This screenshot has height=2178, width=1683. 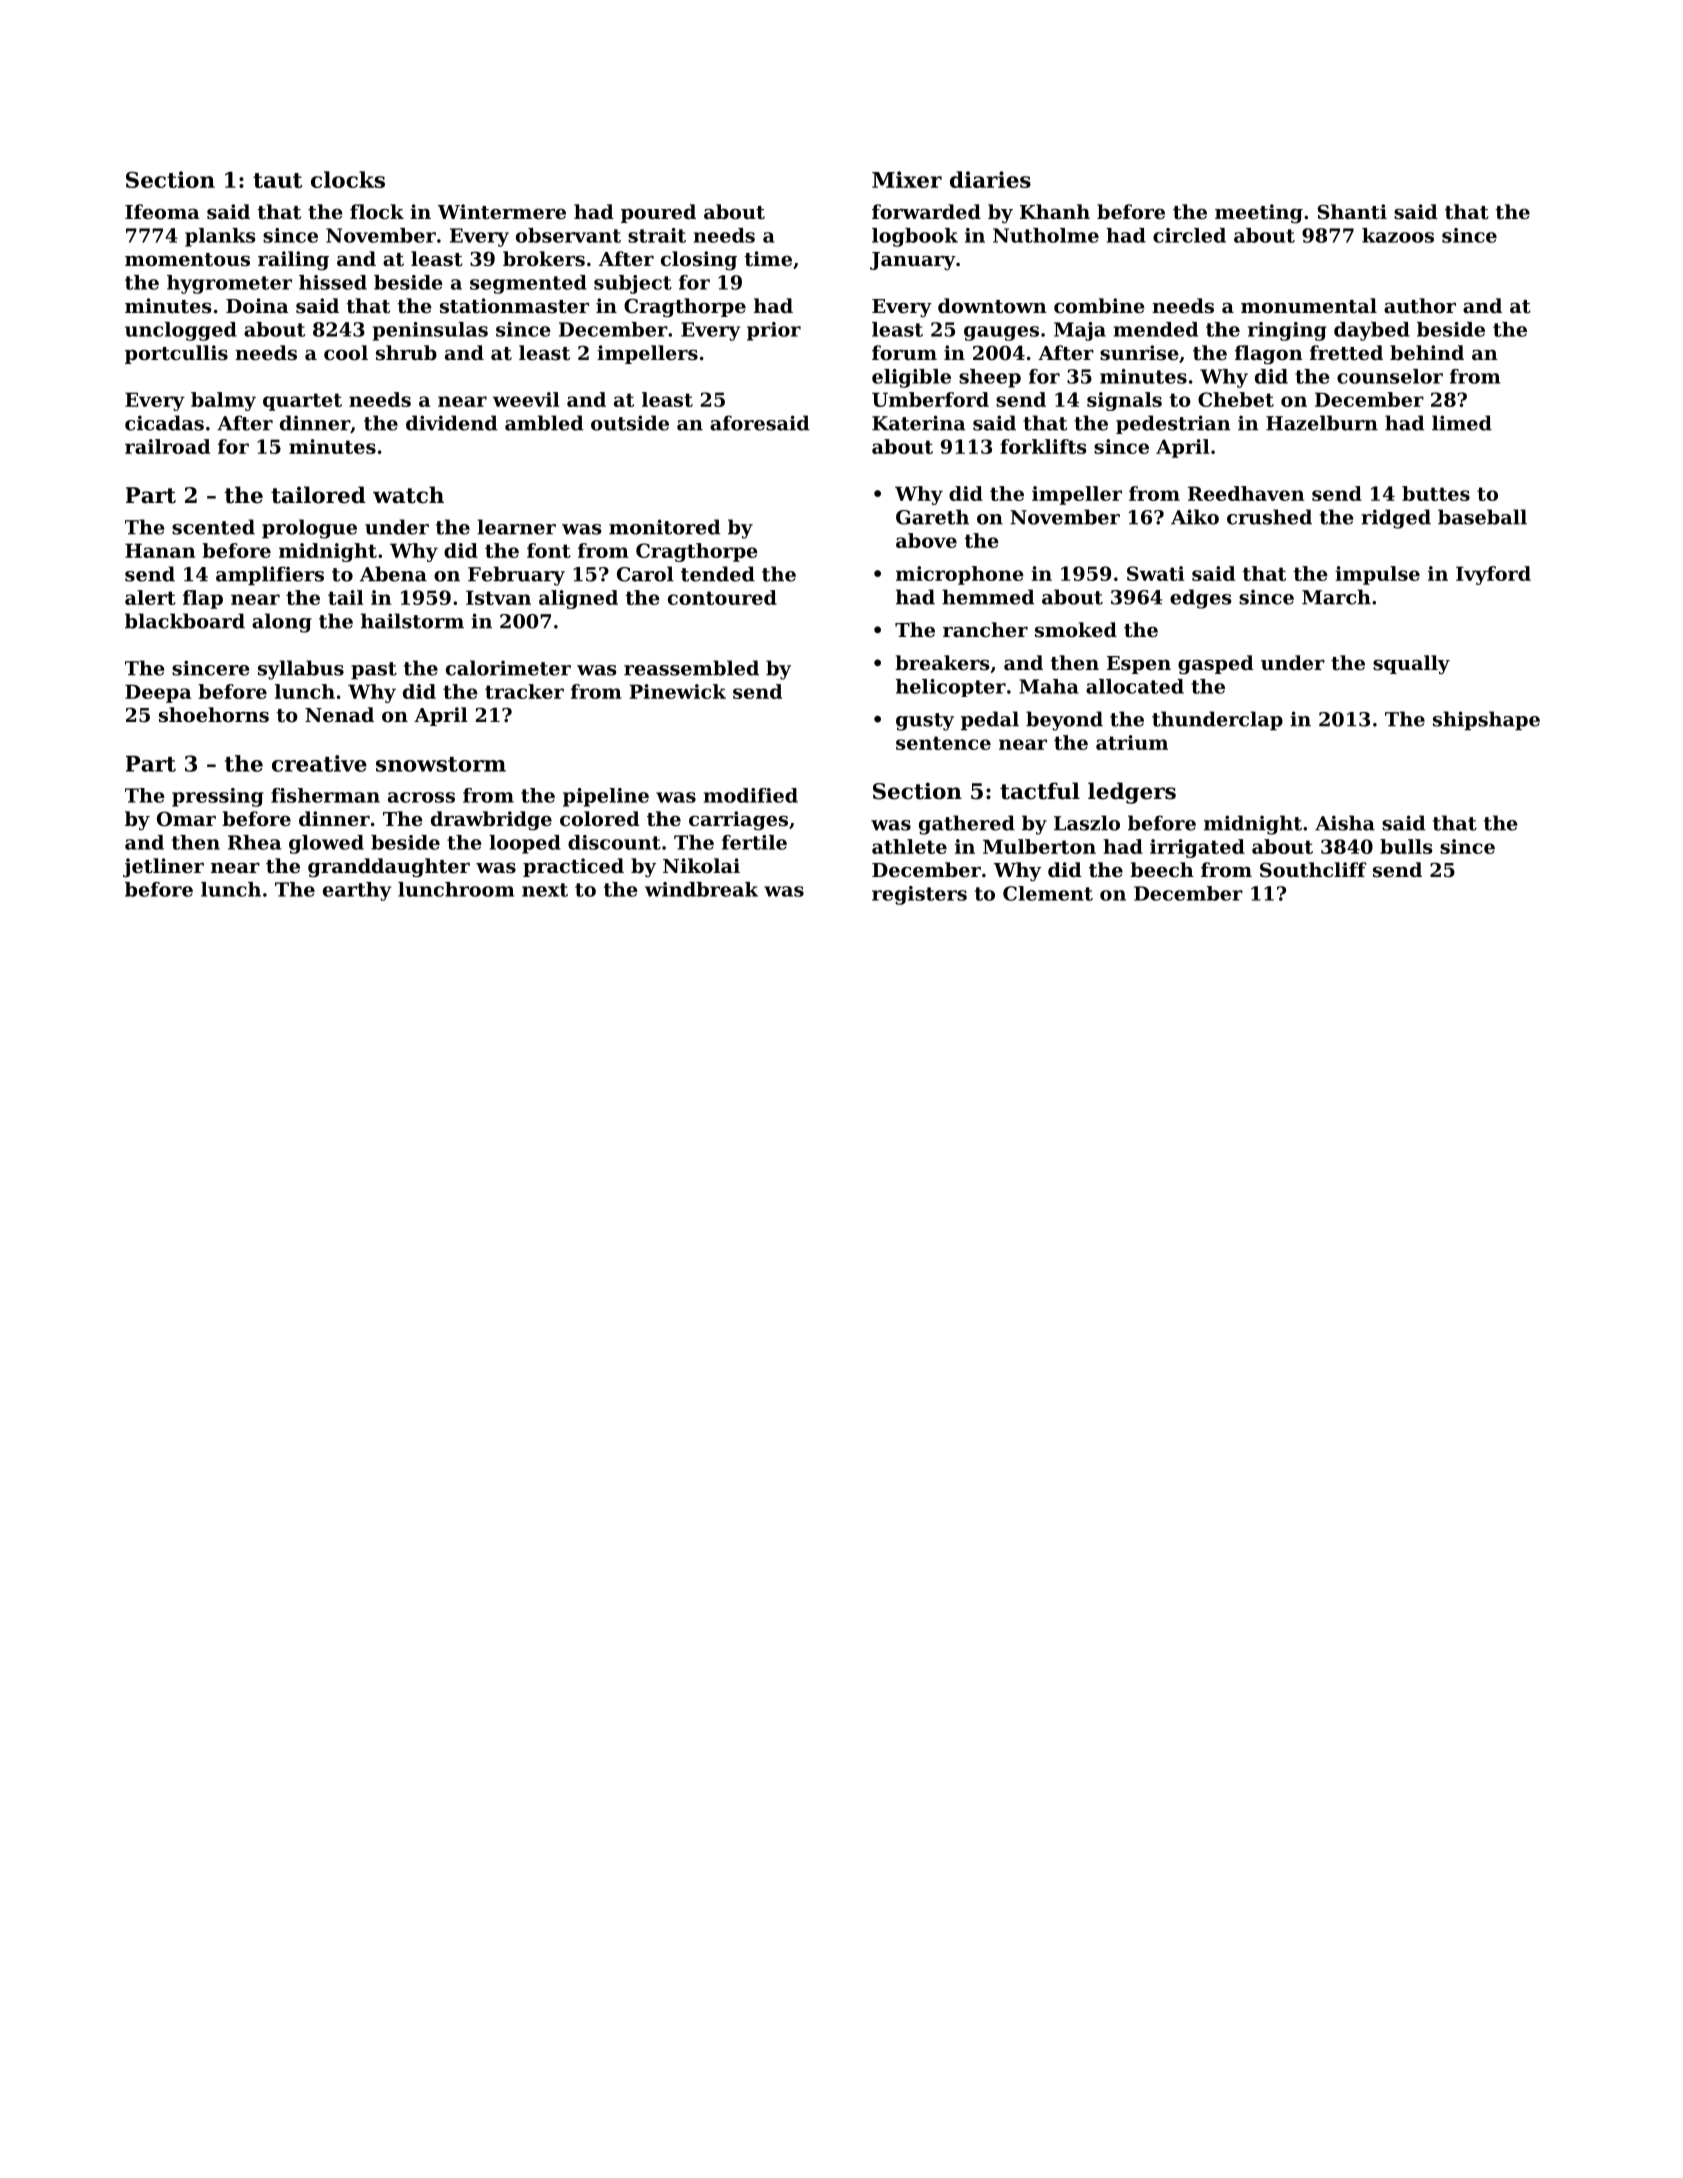 What do you see at coordinates (1201, 599) in the screenshot?
I see `edges` at bounding box center [1201, 599].
